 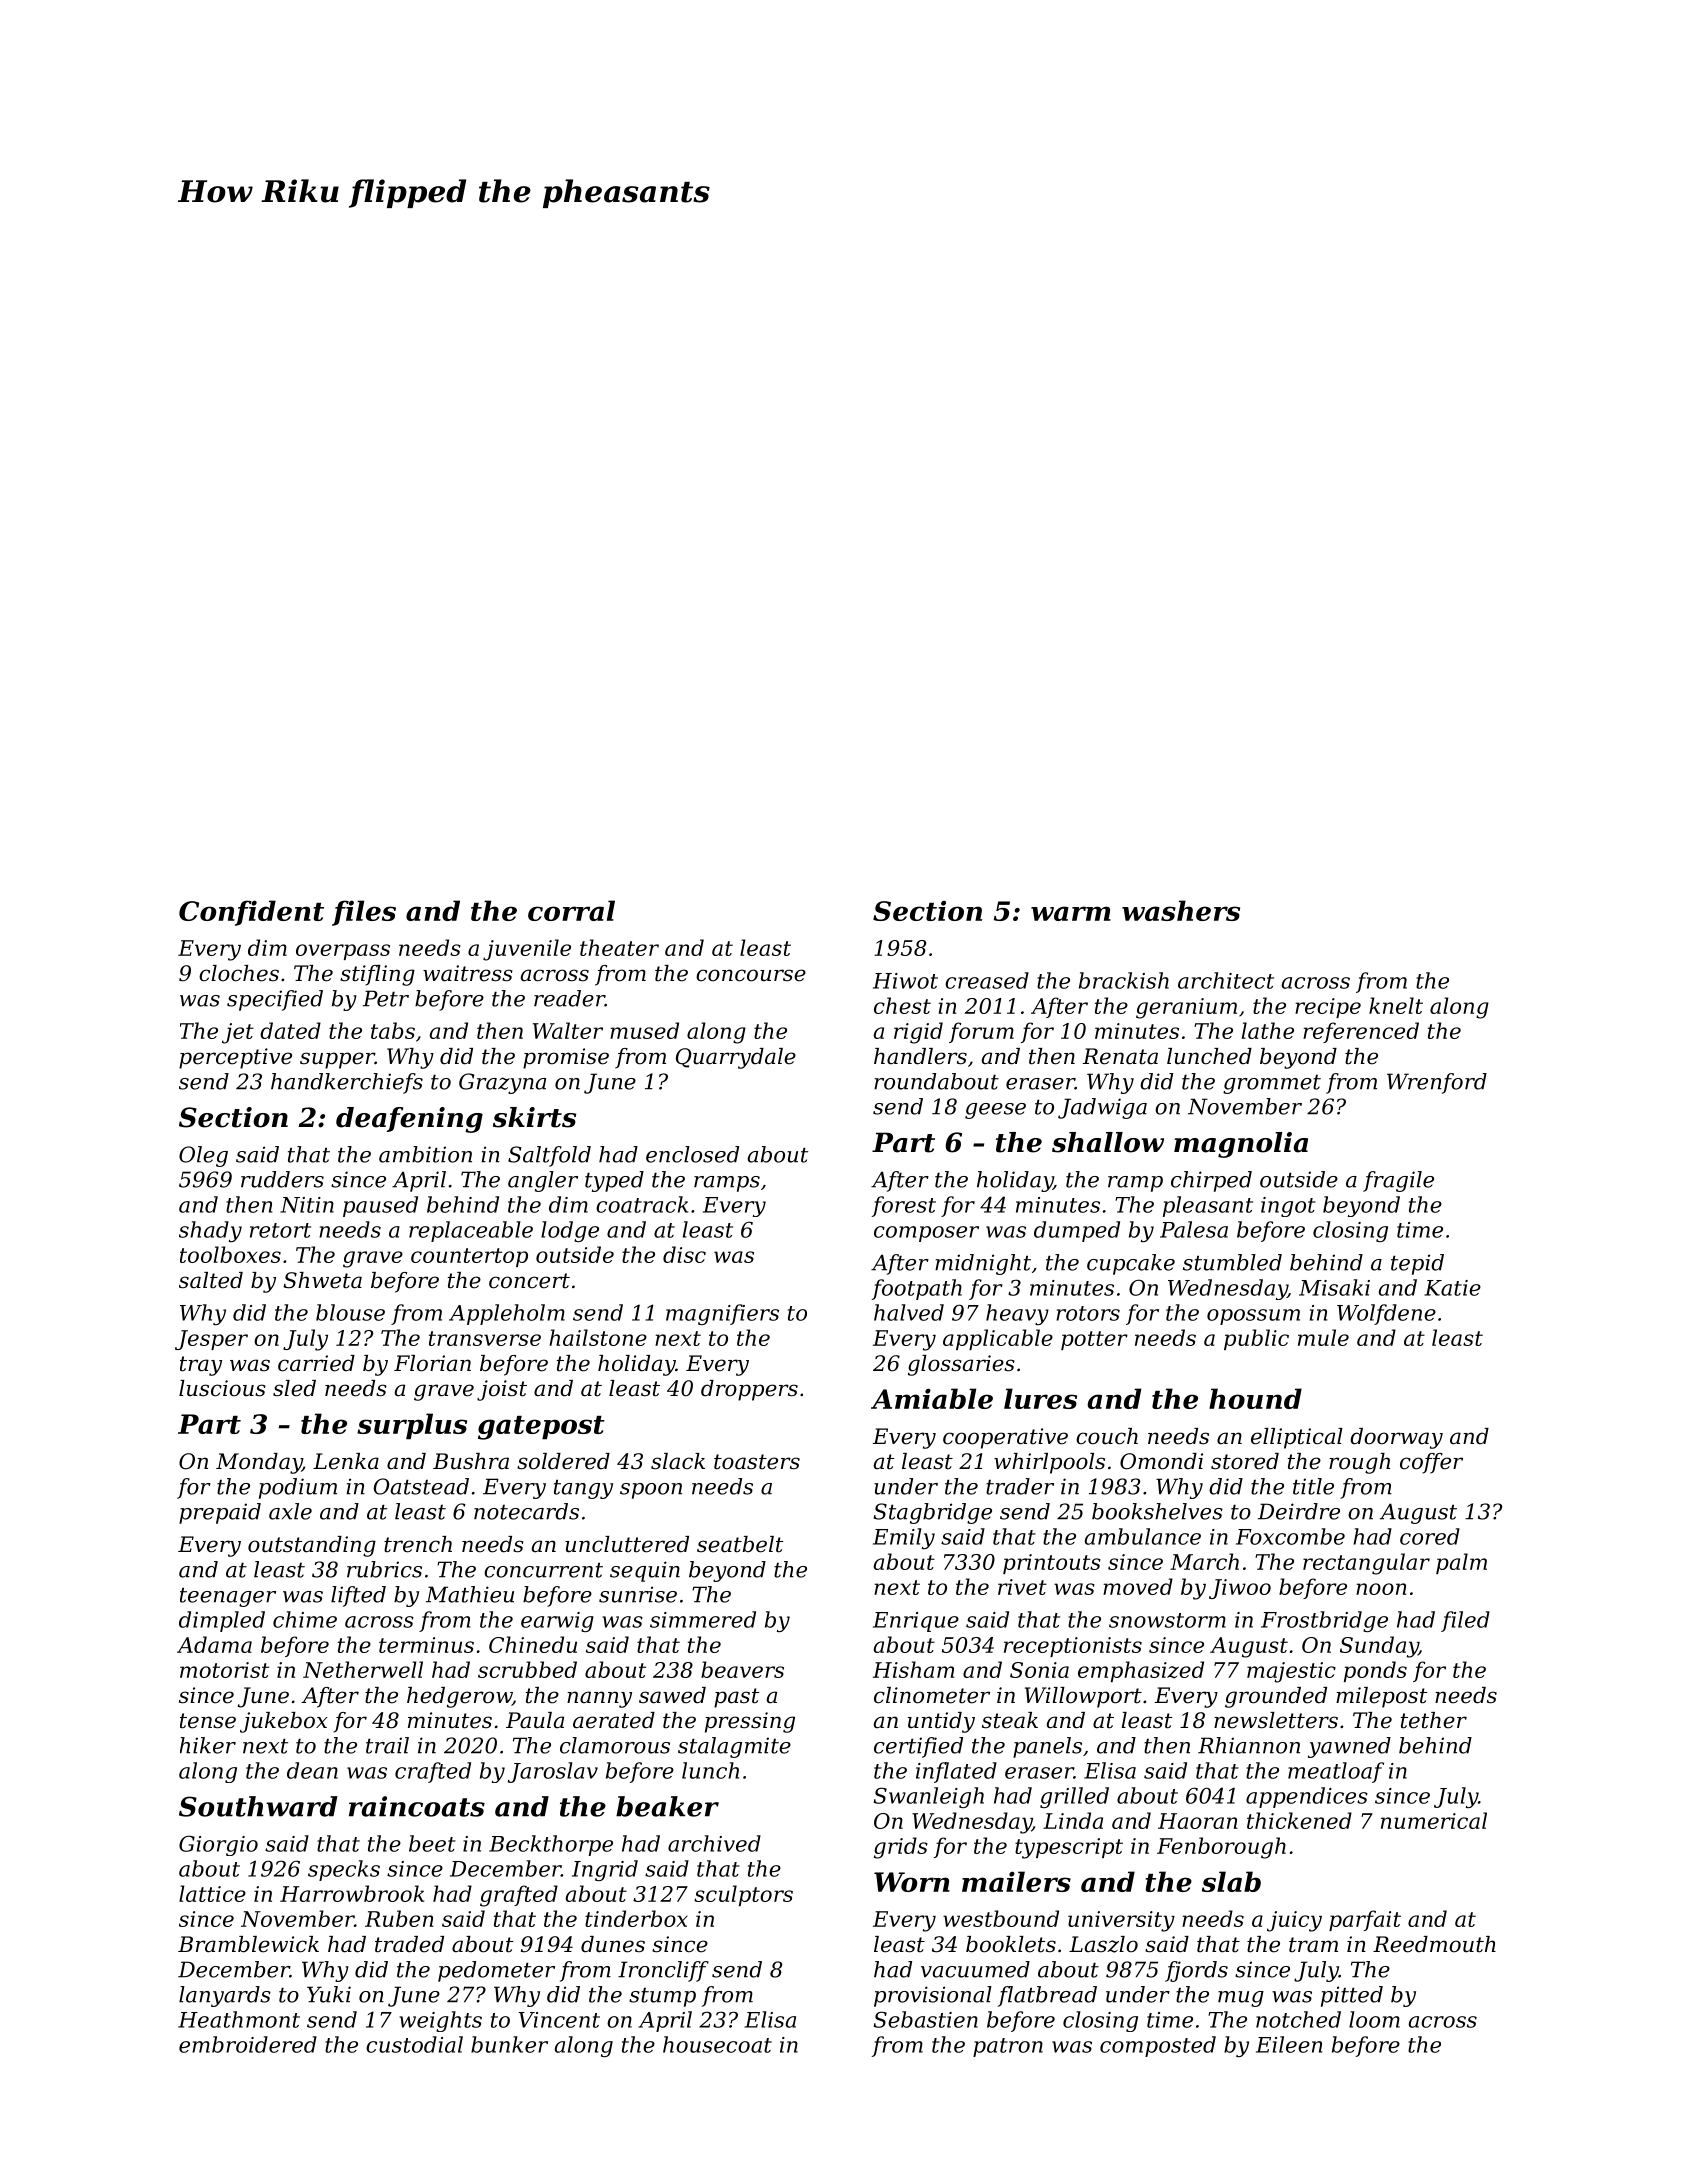 I want to click on washers, so click(x=1181, y=910).
